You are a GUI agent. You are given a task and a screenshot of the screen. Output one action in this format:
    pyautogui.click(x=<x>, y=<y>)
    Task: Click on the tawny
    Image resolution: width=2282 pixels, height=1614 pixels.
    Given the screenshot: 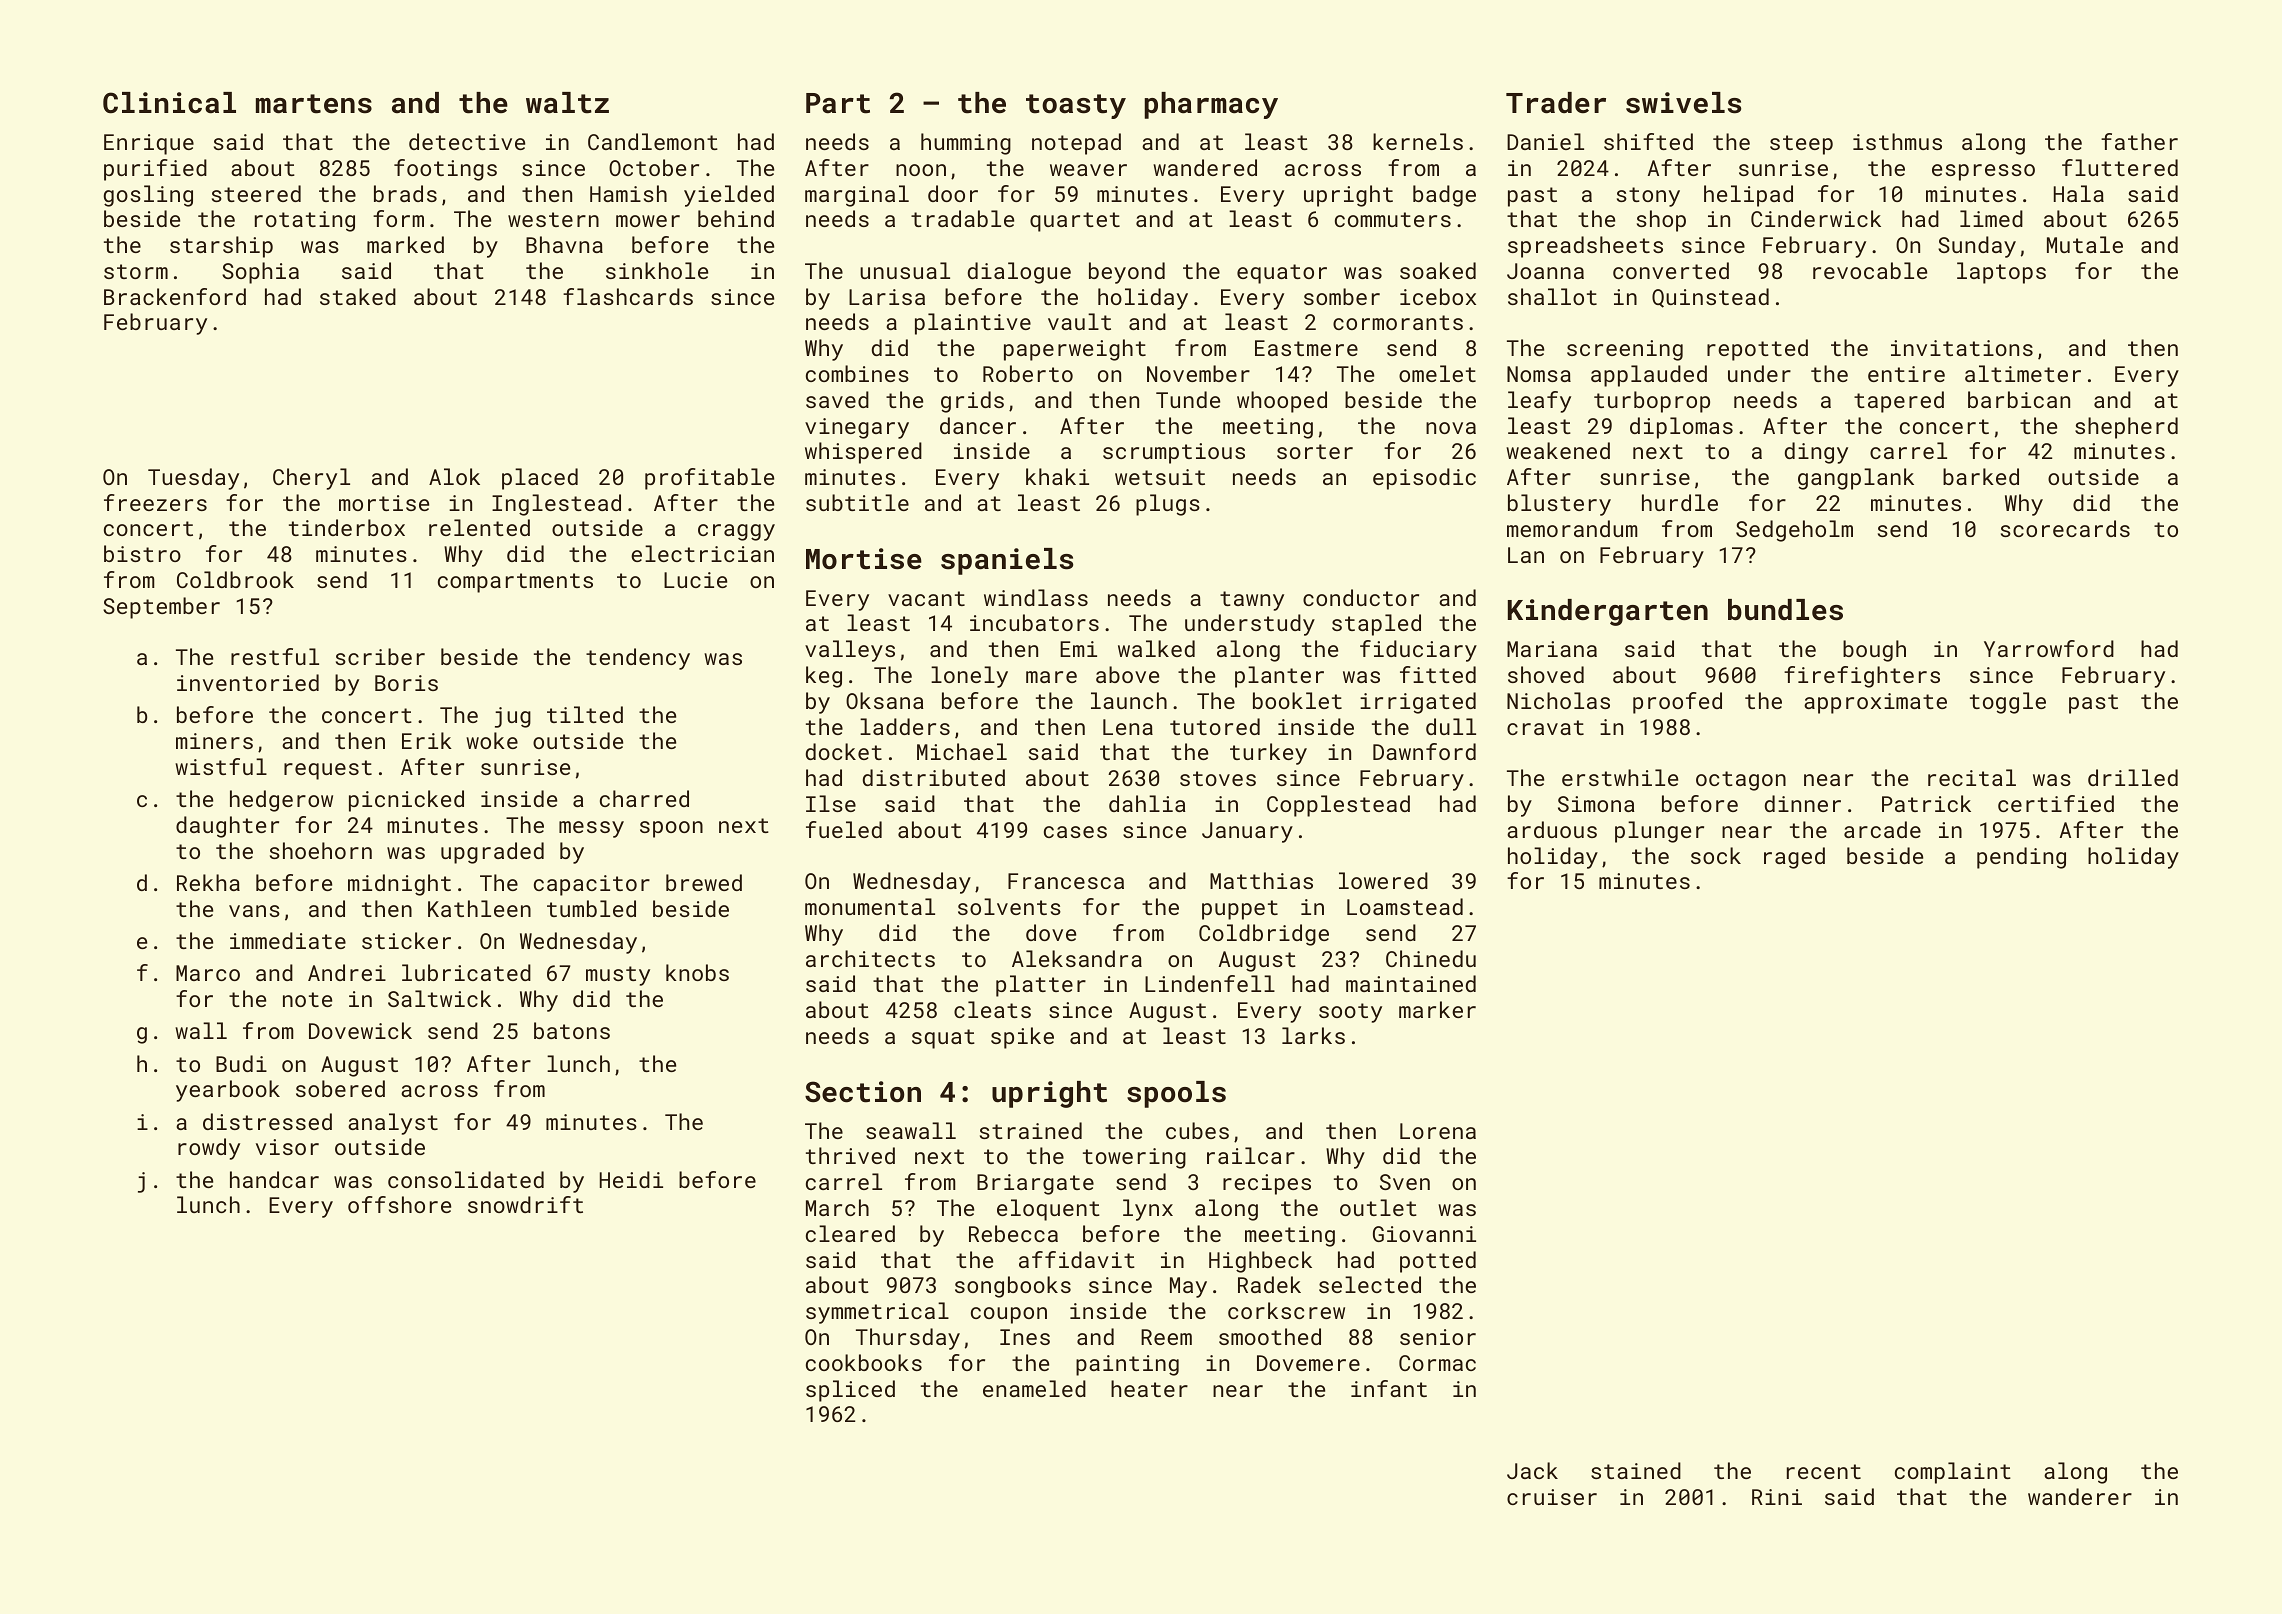 What is the action you would take?
    pyautogui.click(x=1252, y=601)
